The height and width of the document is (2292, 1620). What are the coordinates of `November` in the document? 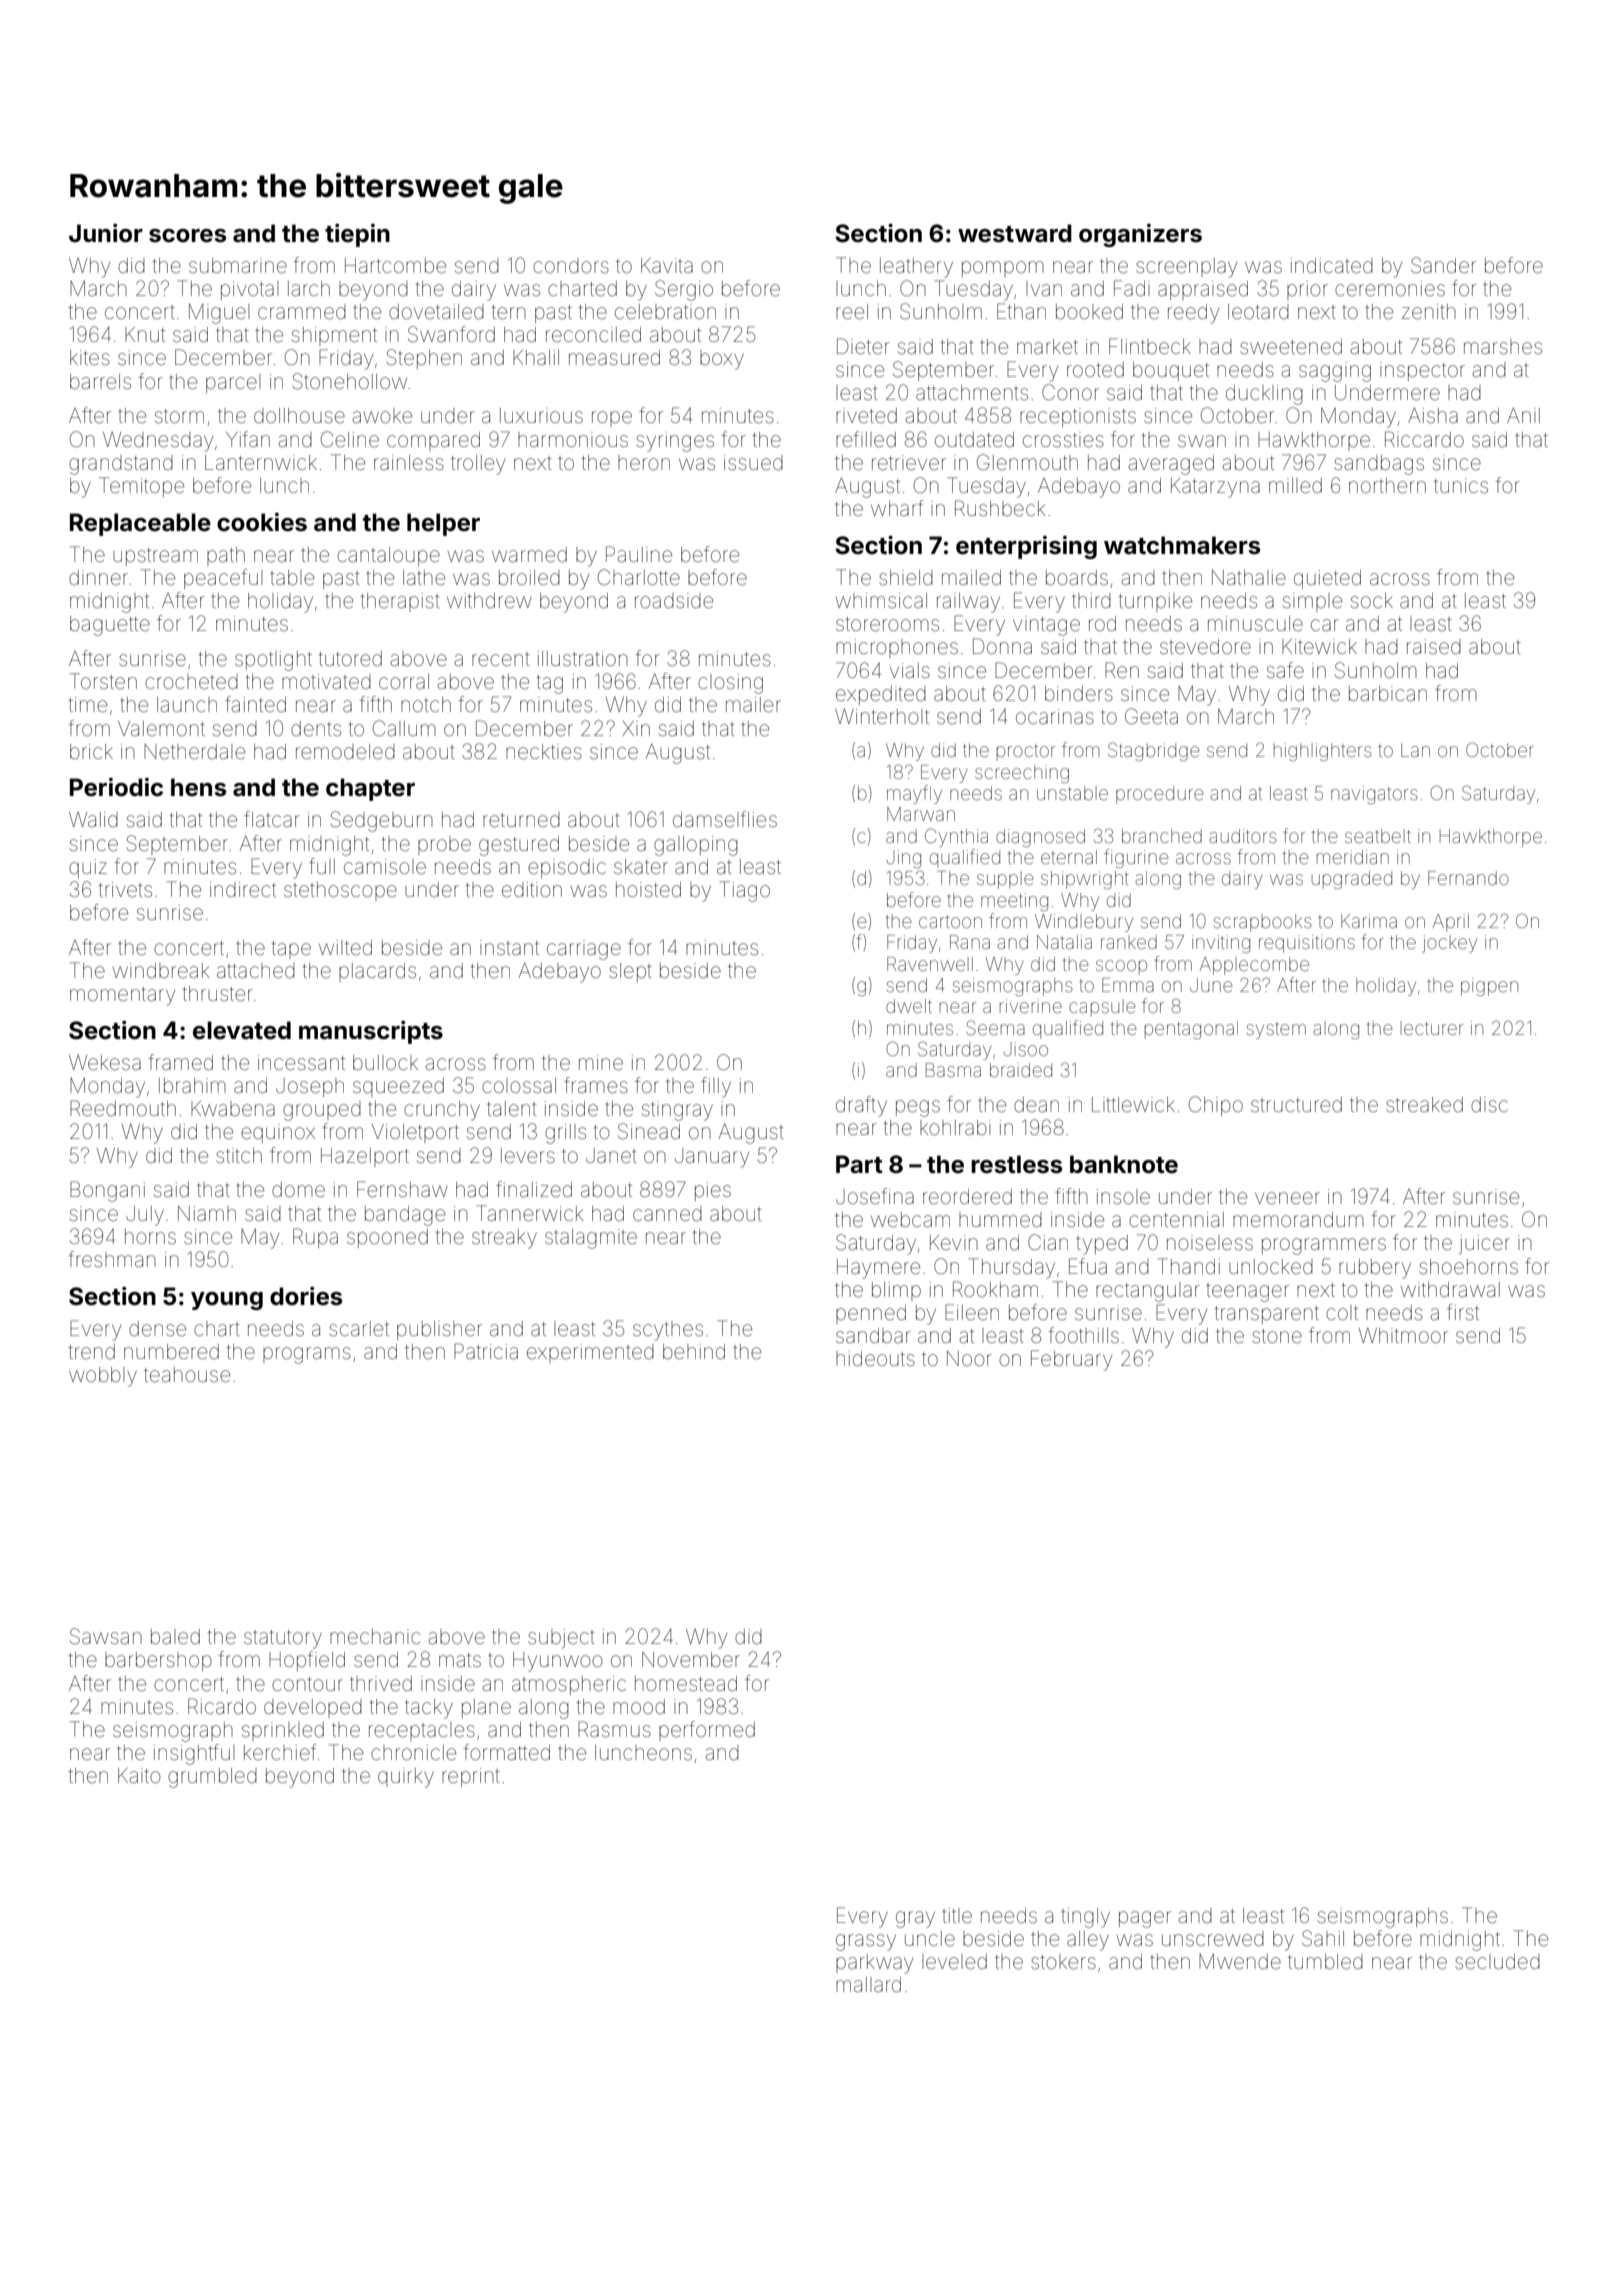 It's located at (691, 1660).
